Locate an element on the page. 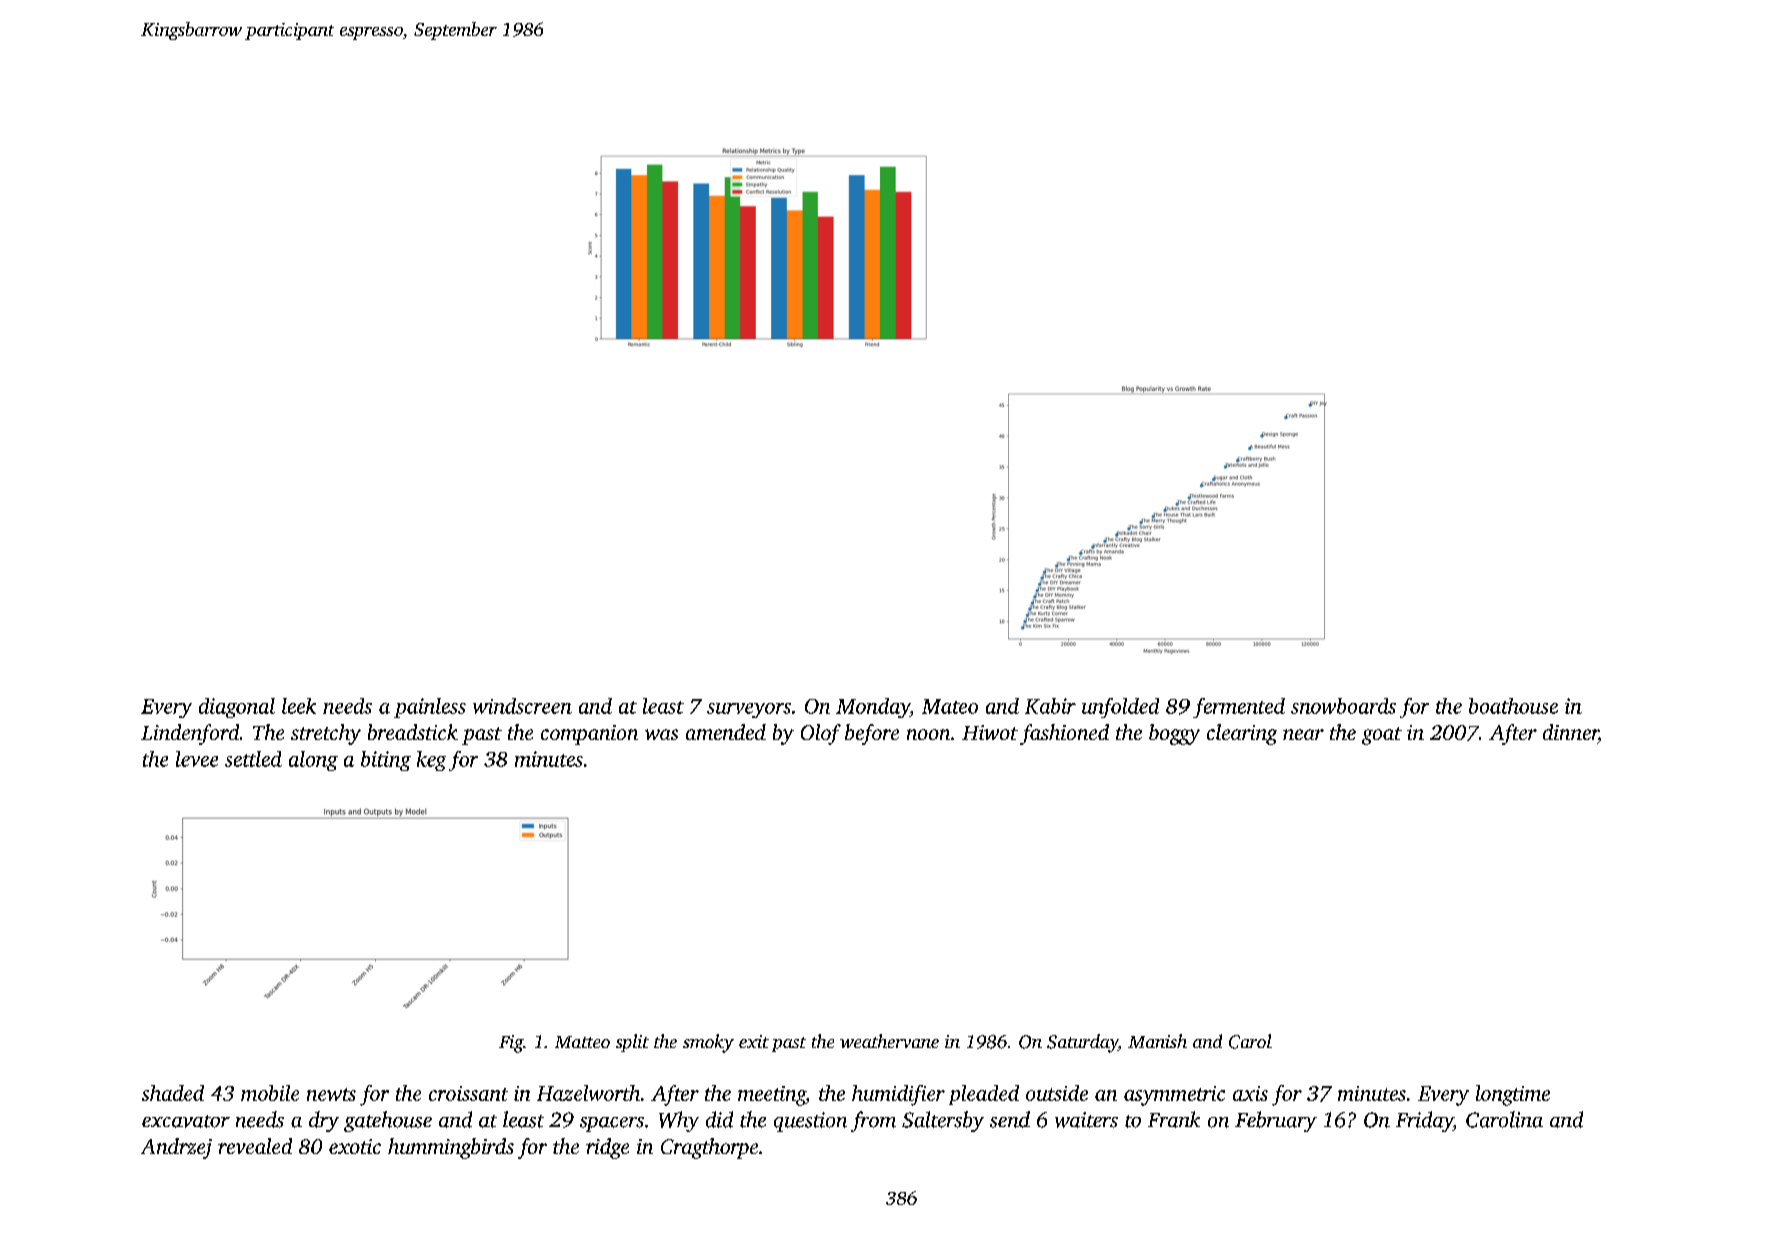 This document has height=1253, width=1771. Frank is located at coordinates (1174, 1119).
